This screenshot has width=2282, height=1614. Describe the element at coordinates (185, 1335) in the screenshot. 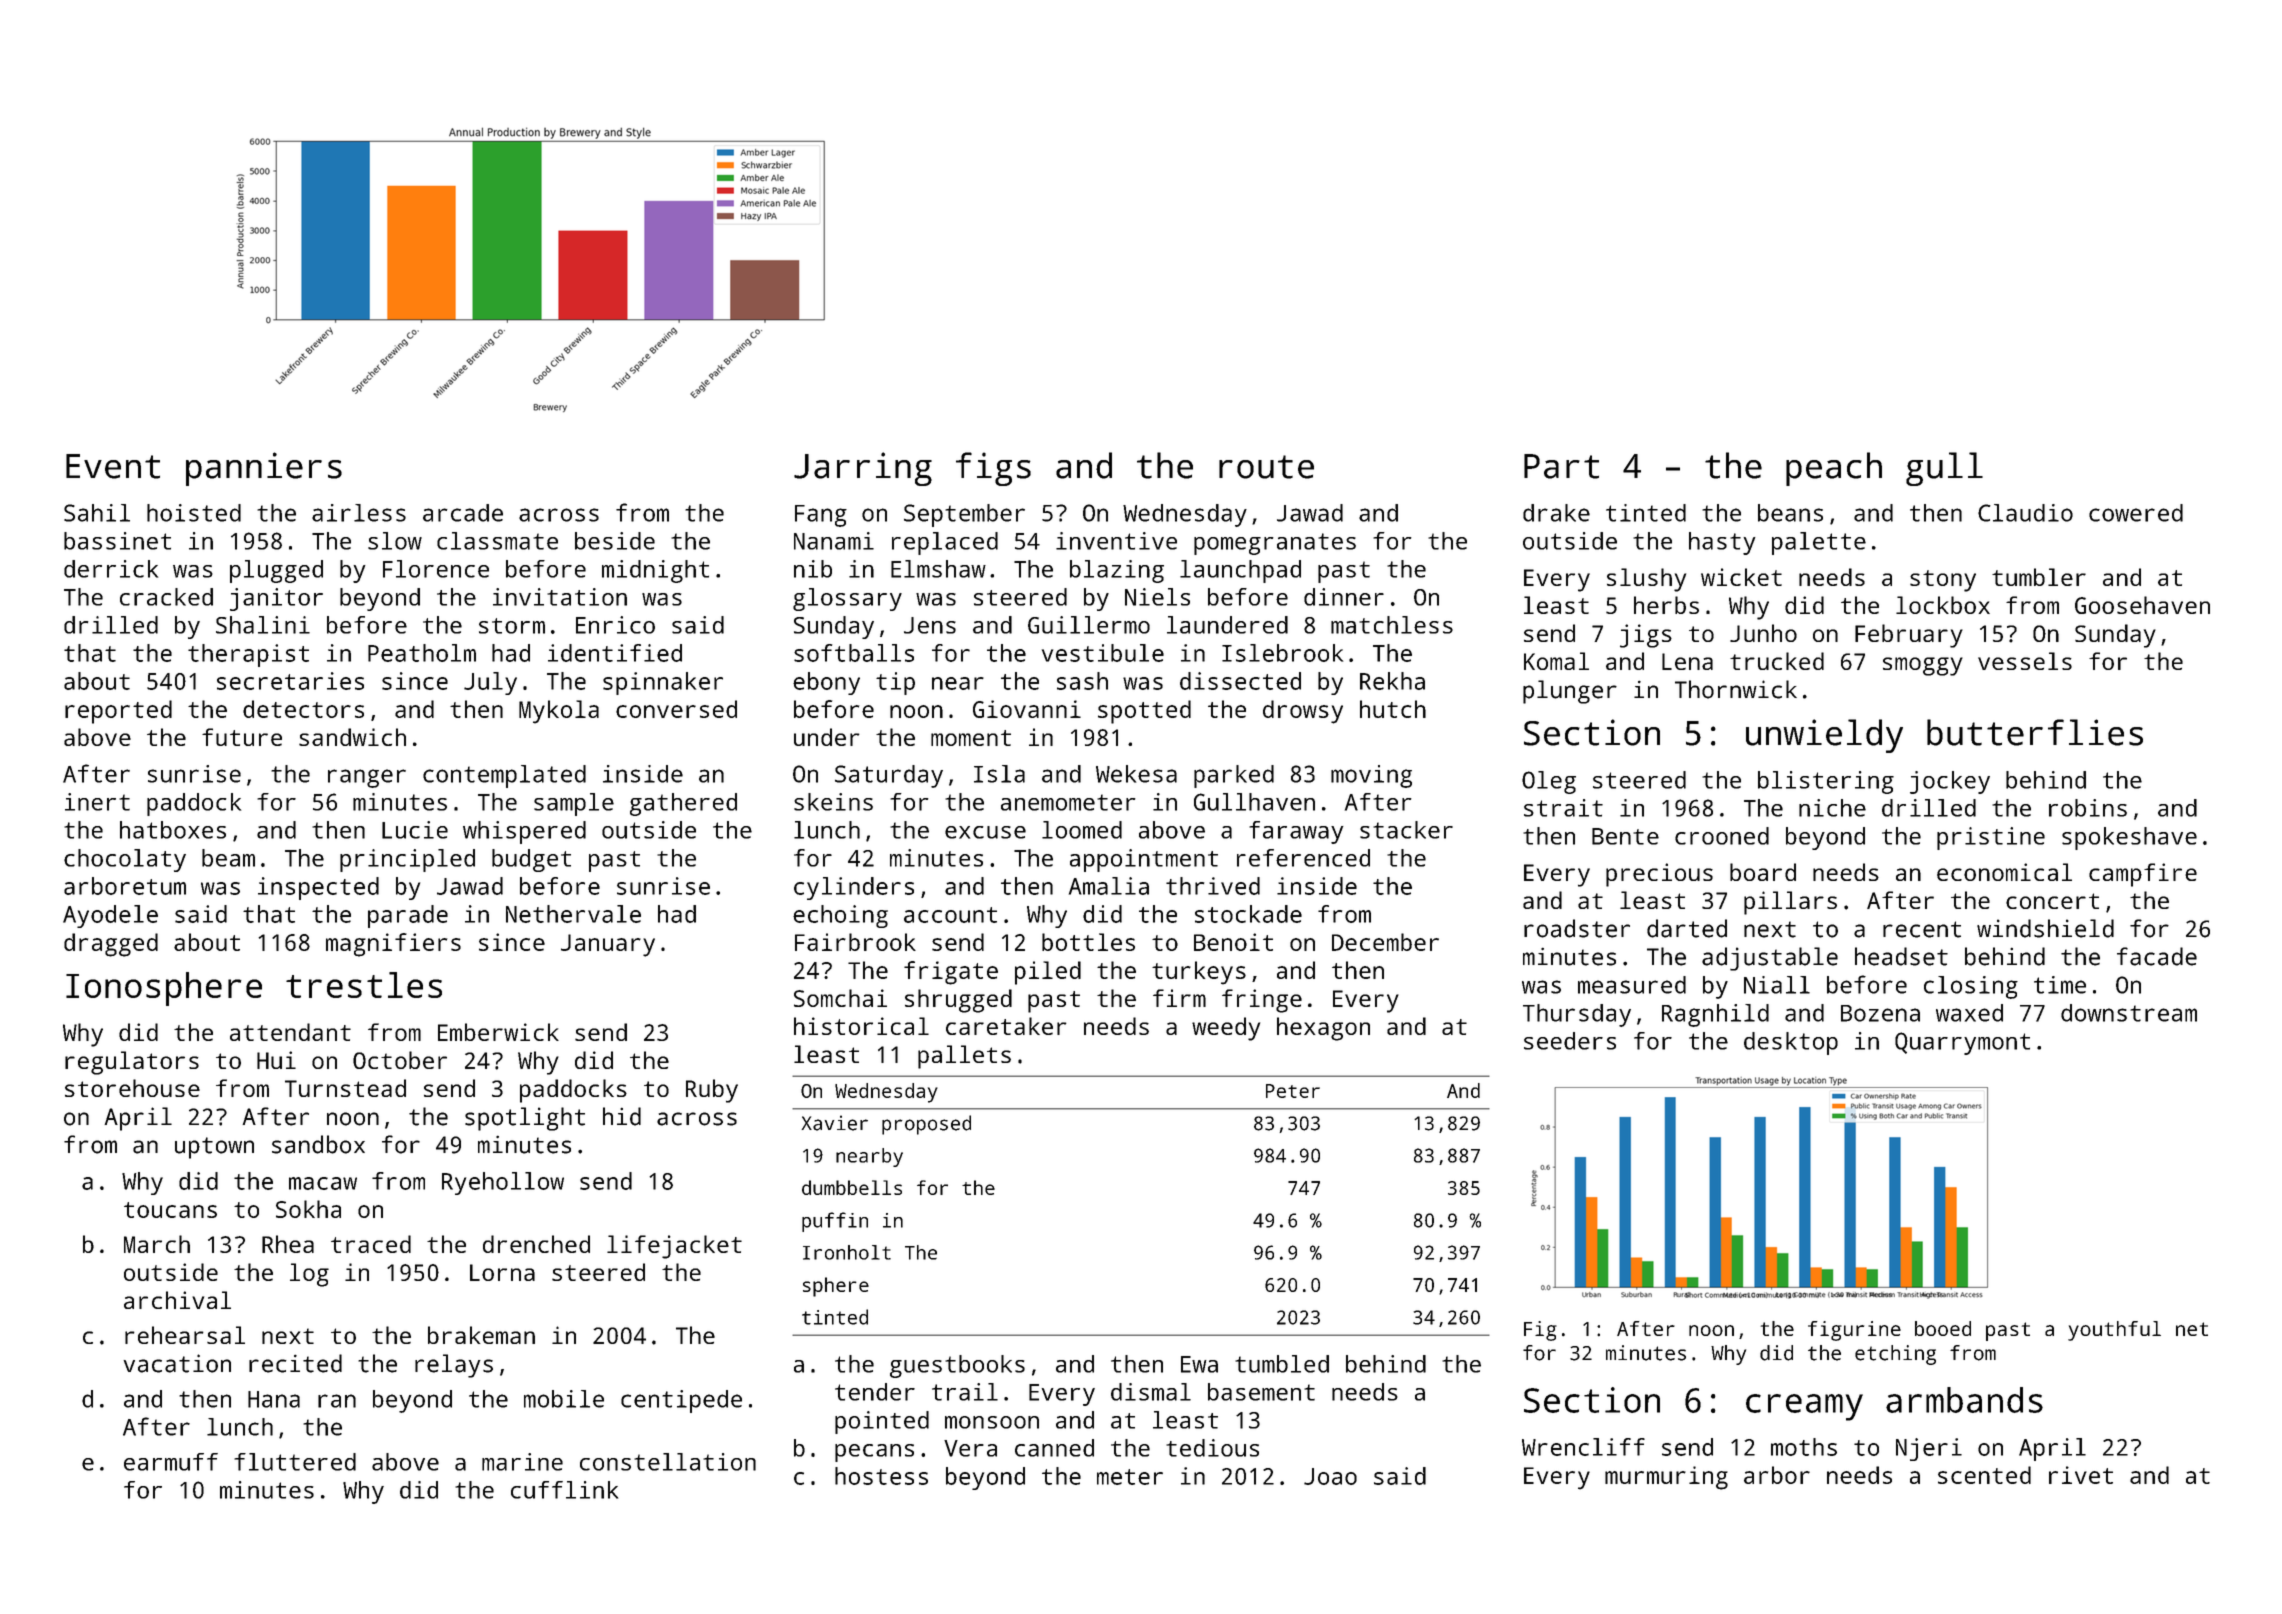

I see `rehearsal` at that location.
